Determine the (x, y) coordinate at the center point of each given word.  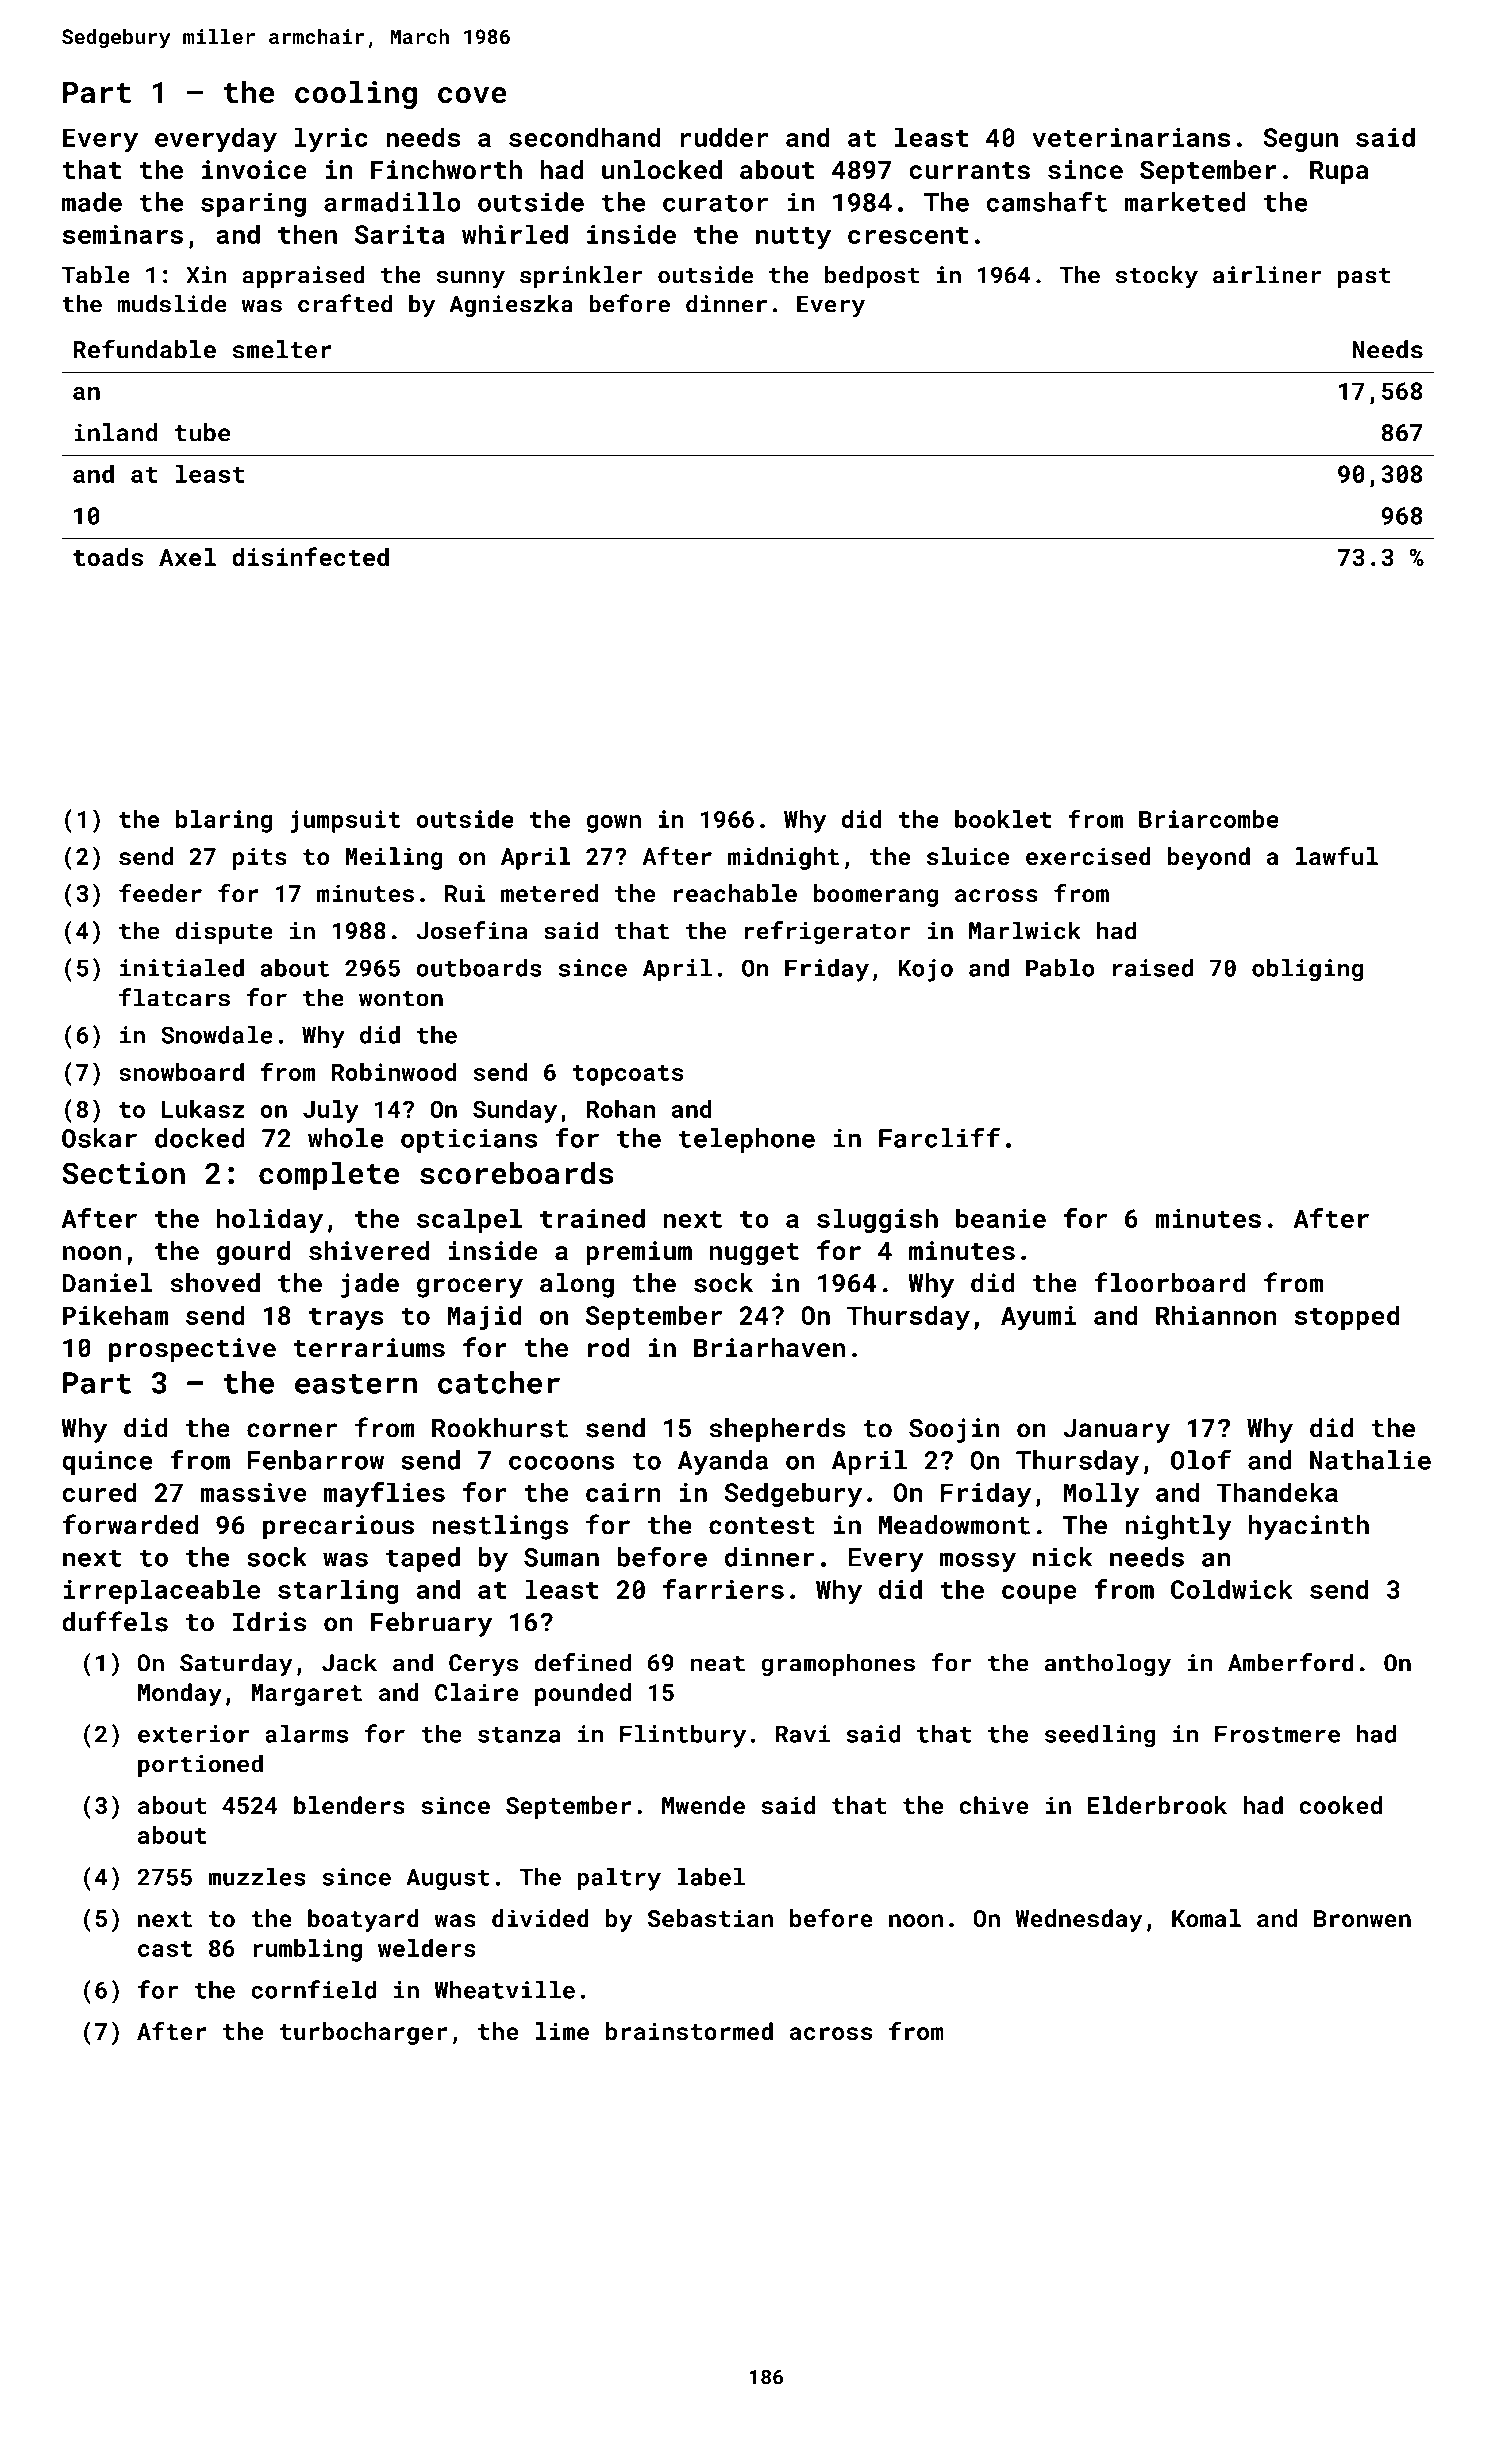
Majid (485, 1317)
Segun (1300, 140)
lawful (1337, 856)
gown (614, 824)
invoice (254, 169)
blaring (224, 821)
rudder (724, 137)
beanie (1001, 1218)
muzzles (257, 1877)
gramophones (838, 1664)
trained (592, 1218)
